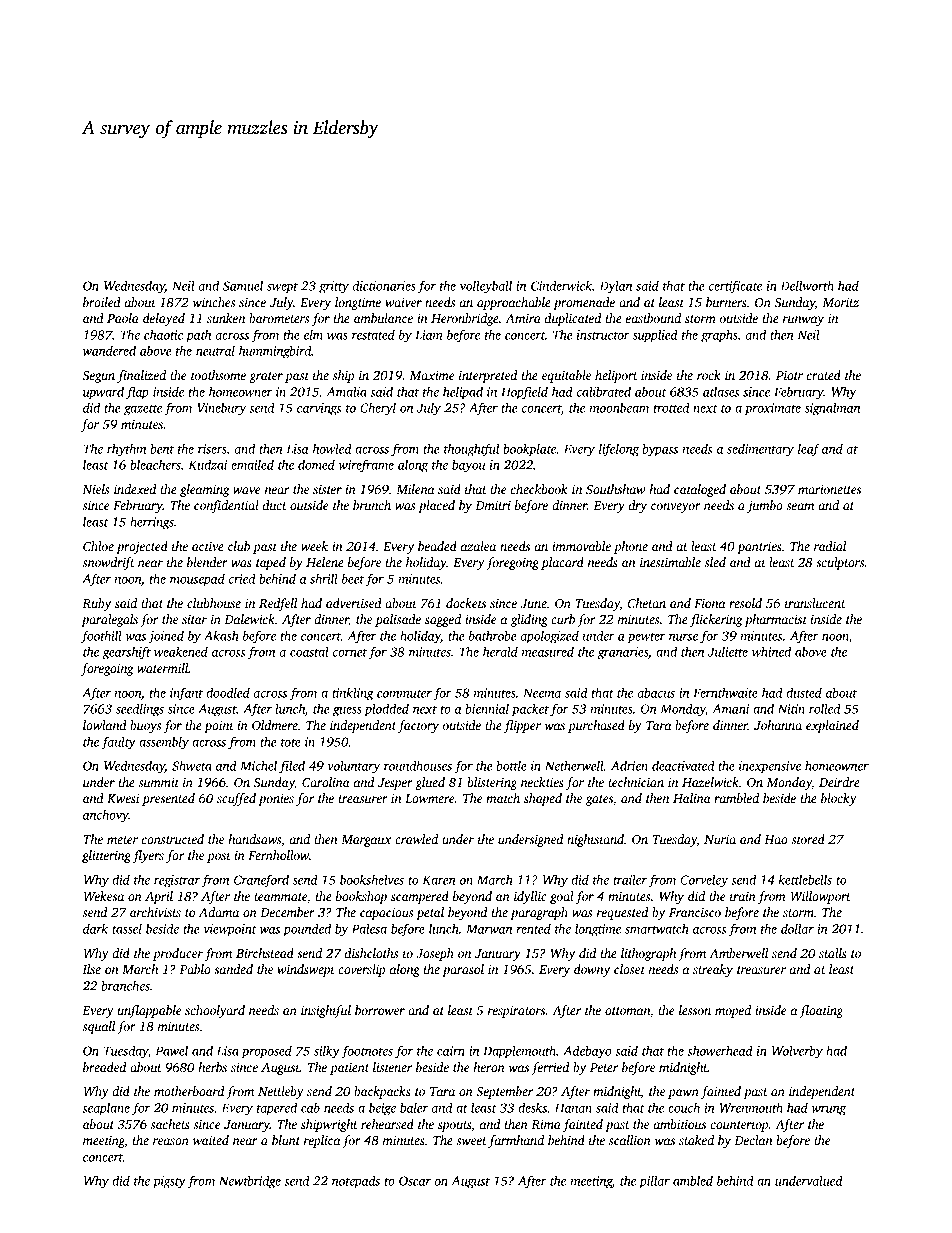 This document has width=952, height=1233. What do you see at coordinates (451, 1051) in the document?
I see `cairn` at bounding box center [451, 1051].
